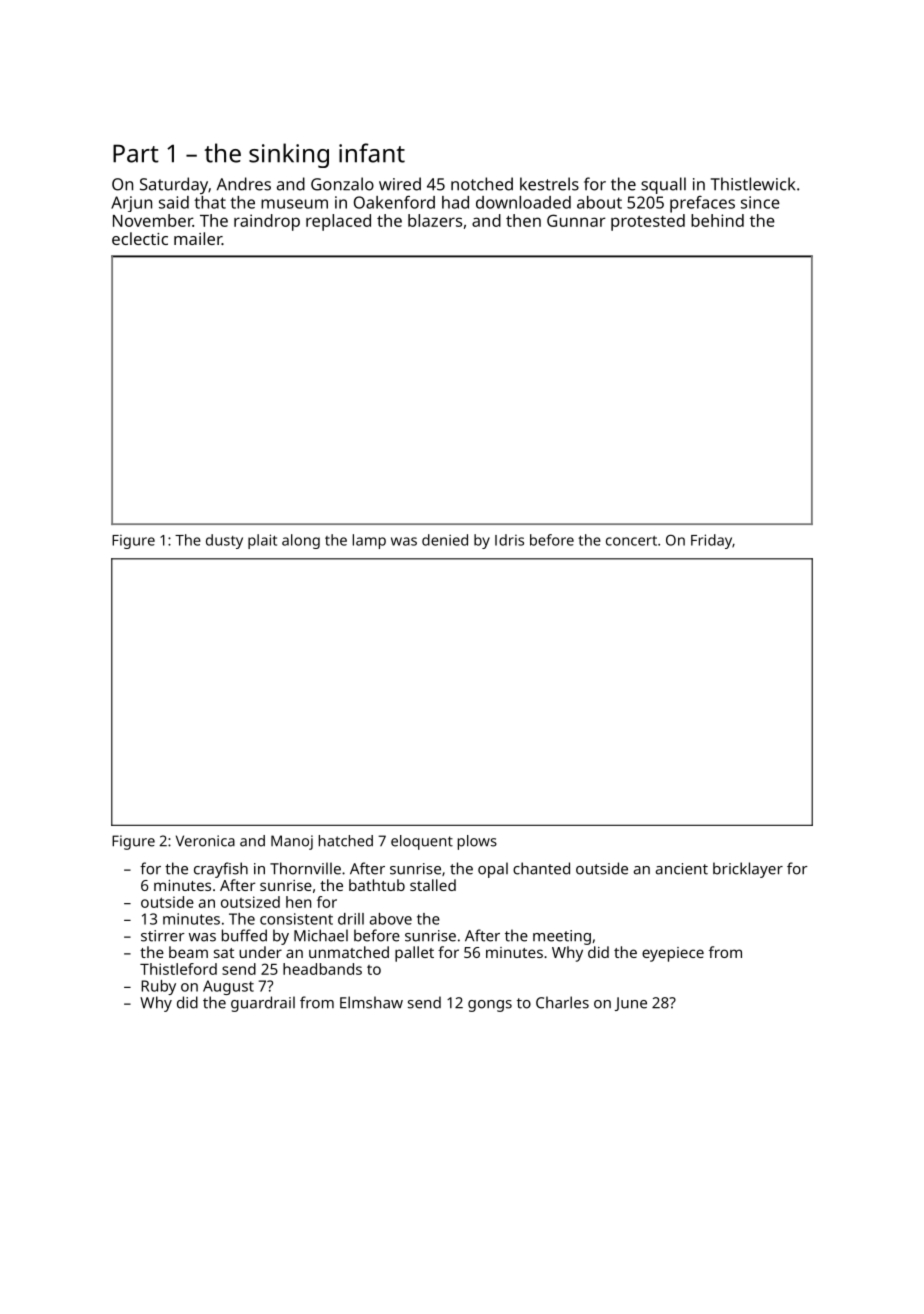 This document has height=1314, width=924. Describe the element at coordinates (445, 540) in the document. I see `denied` at that location.
